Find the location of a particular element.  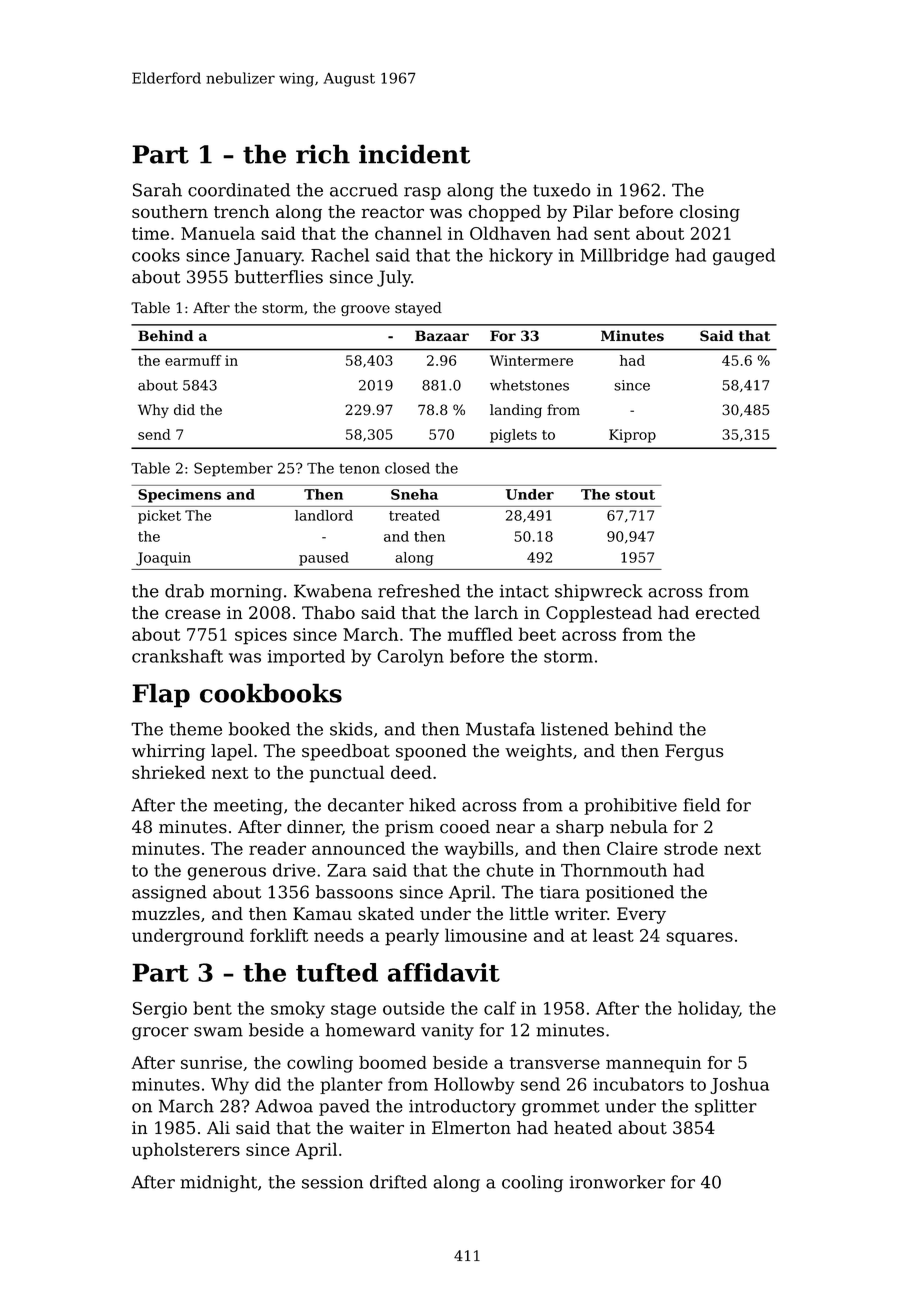

spices is located at coordinates (261, 636).
